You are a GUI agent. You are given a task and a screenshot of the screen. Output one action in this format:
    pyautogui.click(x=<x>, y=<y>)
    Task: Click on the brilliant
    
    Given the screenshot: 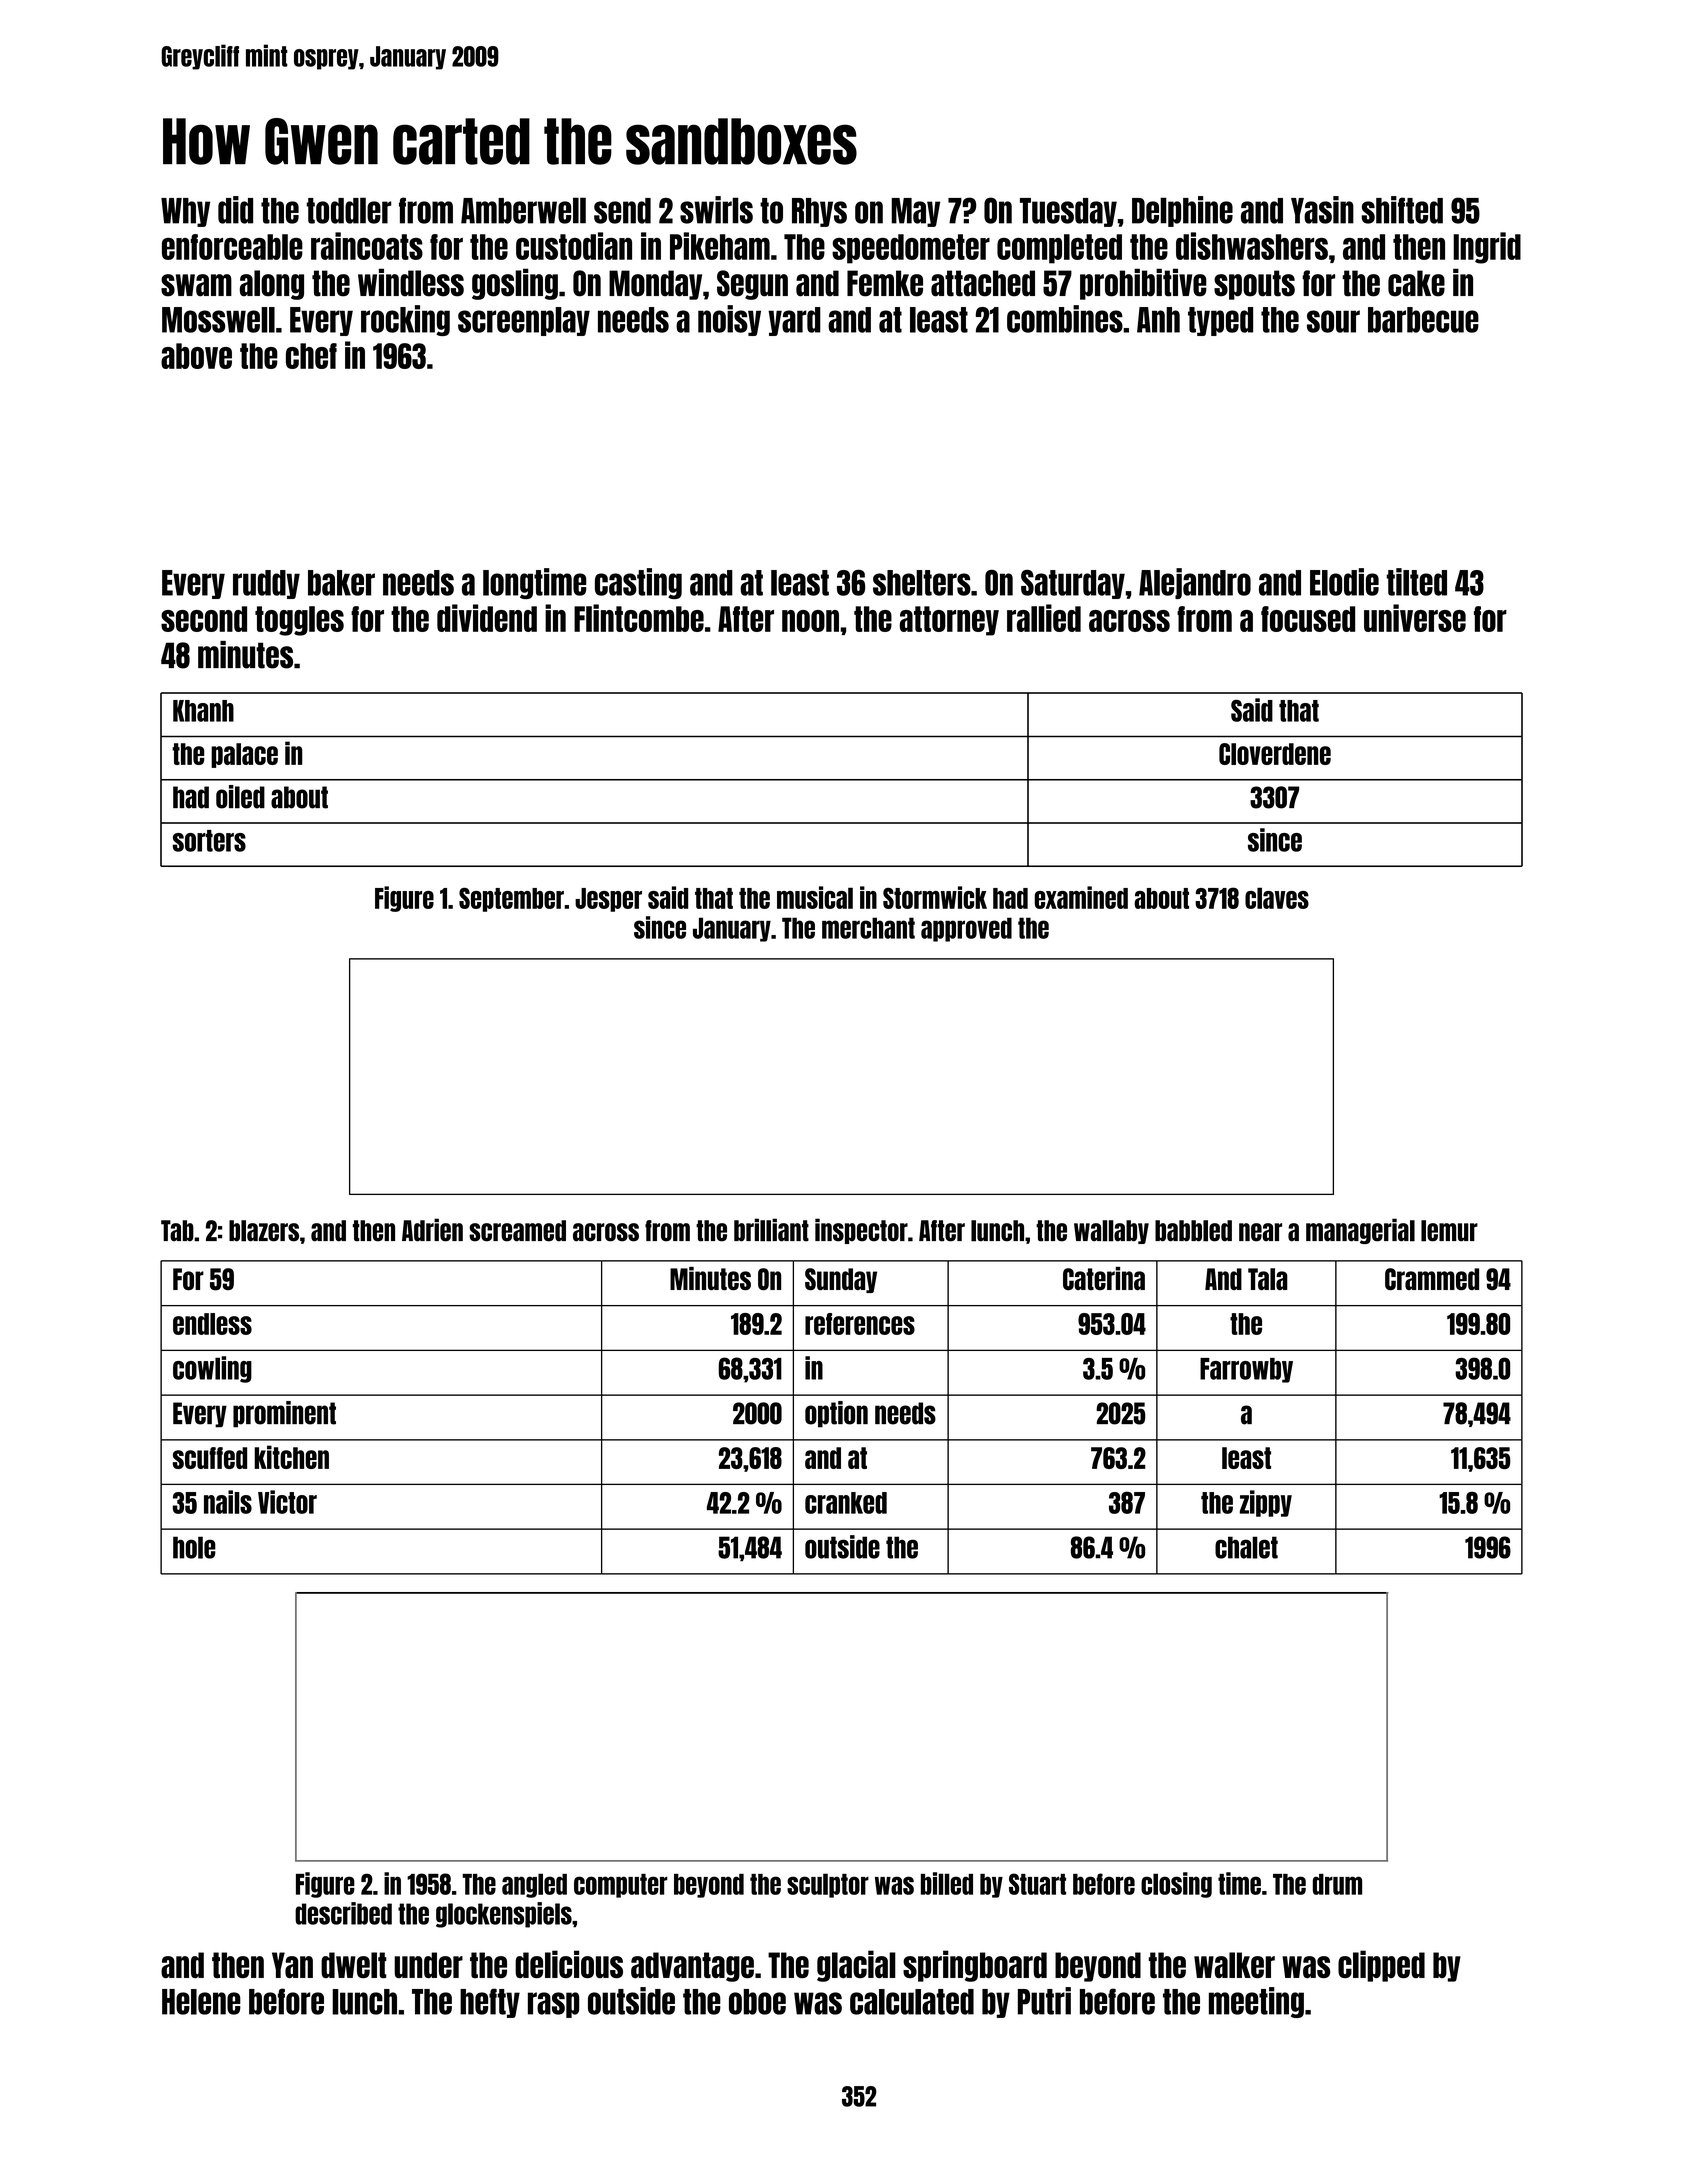 What is the action you would take?
    pyautogui.click(x=771, y=1230)
